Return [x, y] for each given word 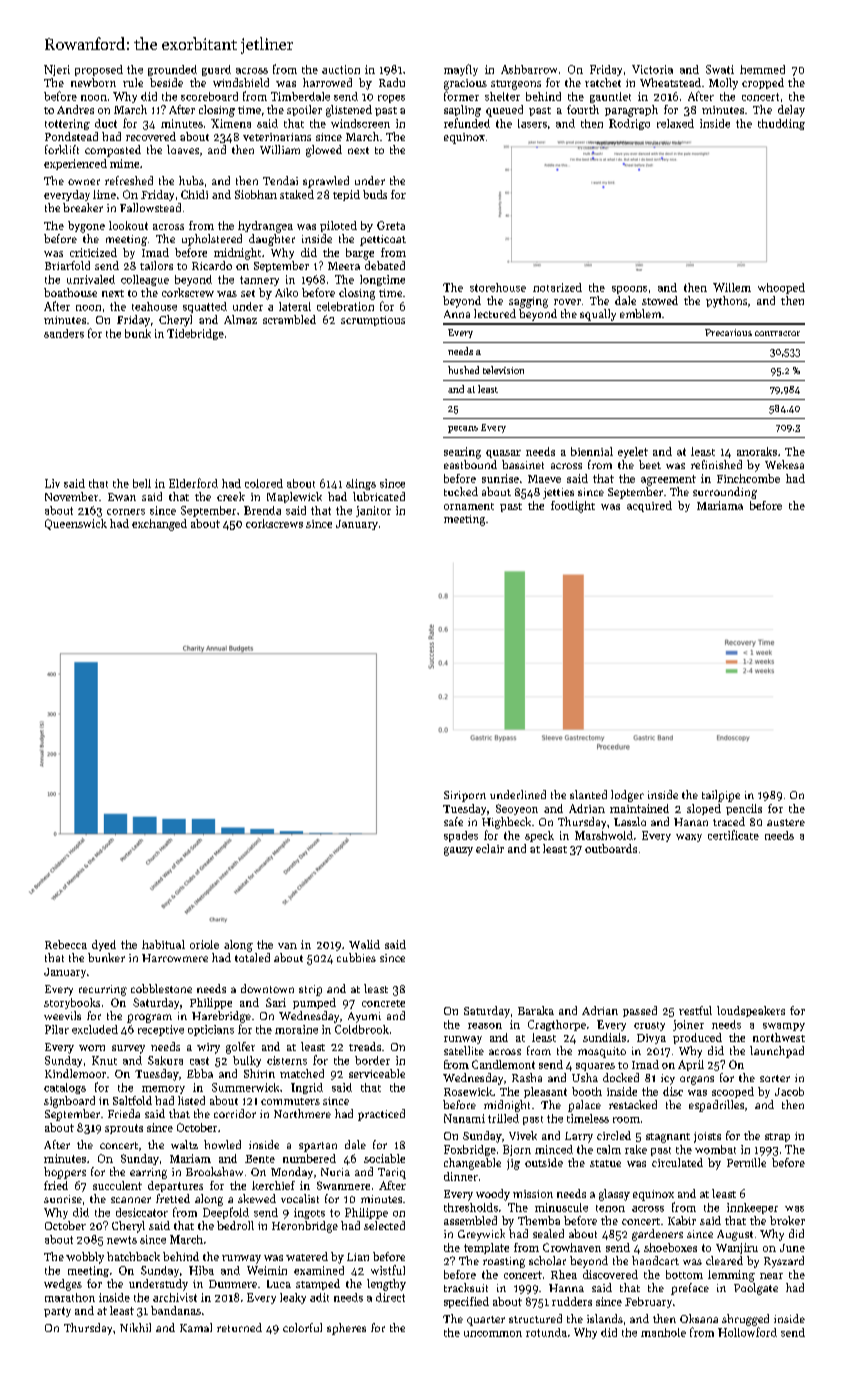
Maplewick [294, 497]
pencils [744, 809]
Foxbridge [470, 1150]
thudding [781, 124]
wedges [63, 1285]
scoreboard [209, 96]
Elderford [193, 483]
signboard [69, 1102]
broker [787, 1220]
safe [453, 821]
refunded [467, 123]
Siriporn [465, 796]
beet [650, 464]
